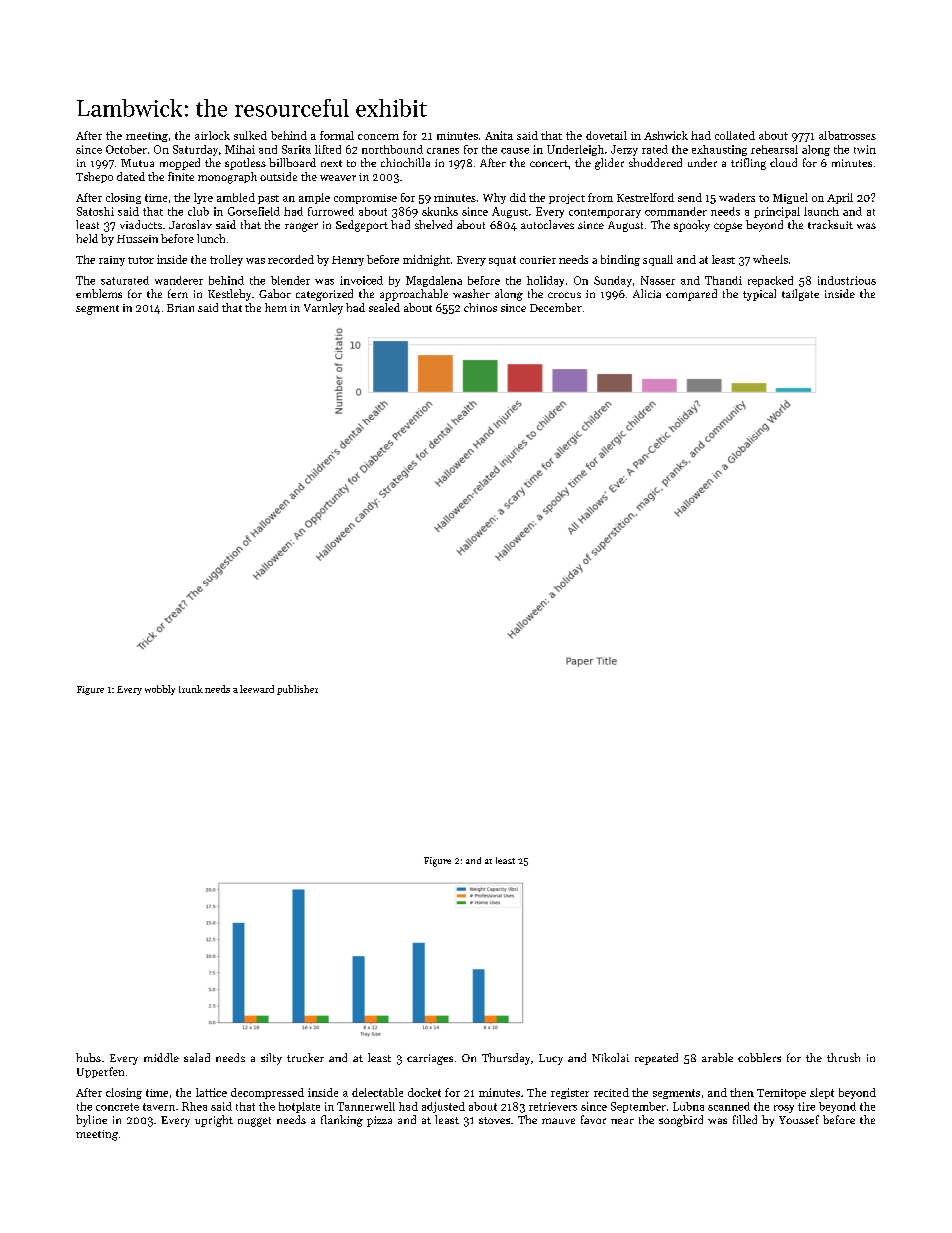 The height and width of the page is (1233, 952). I want to click on nugget, so click(254, 1122).
